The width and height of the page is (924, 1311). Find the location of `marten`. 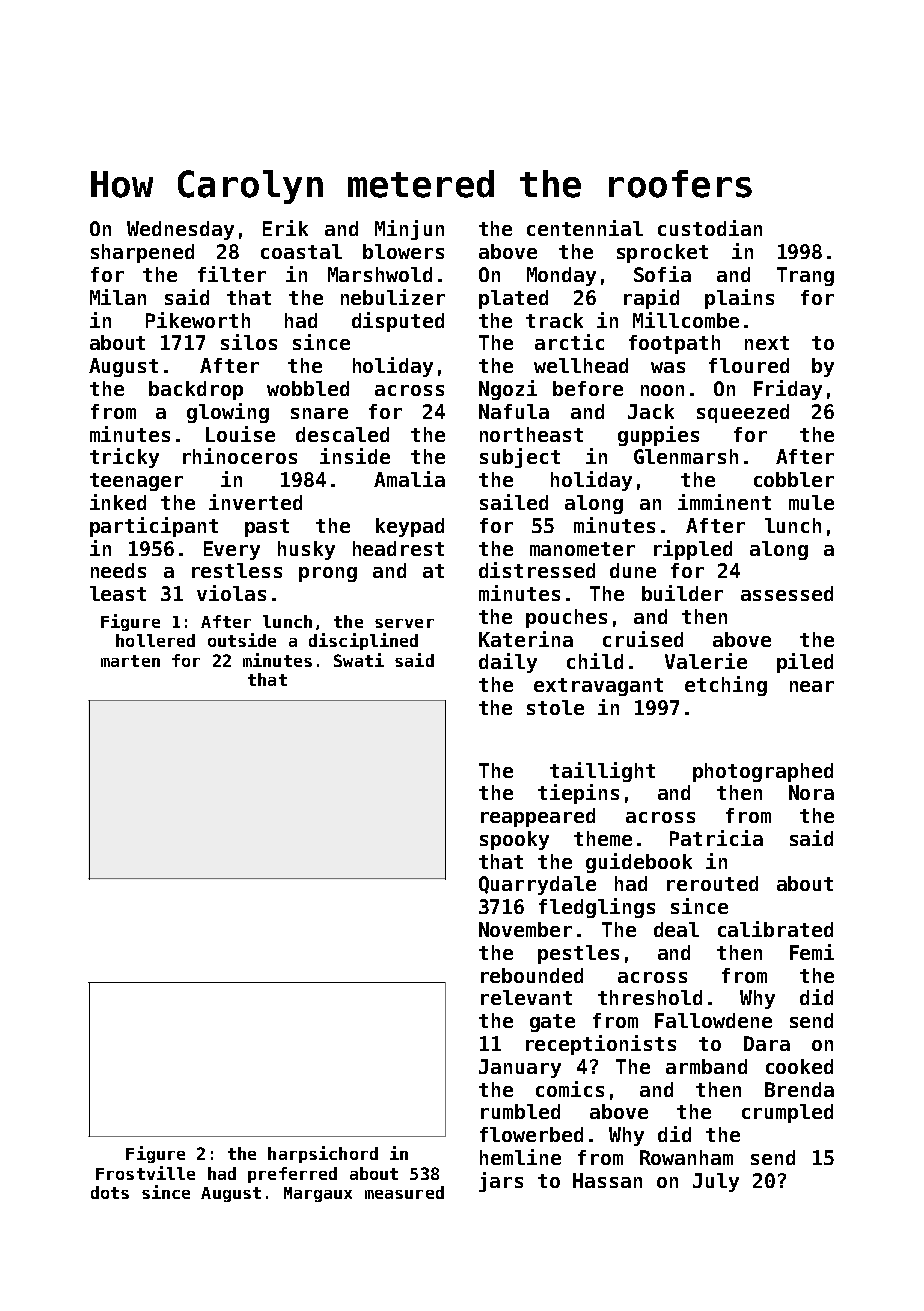

marten is located at coordinates (130, 661).
